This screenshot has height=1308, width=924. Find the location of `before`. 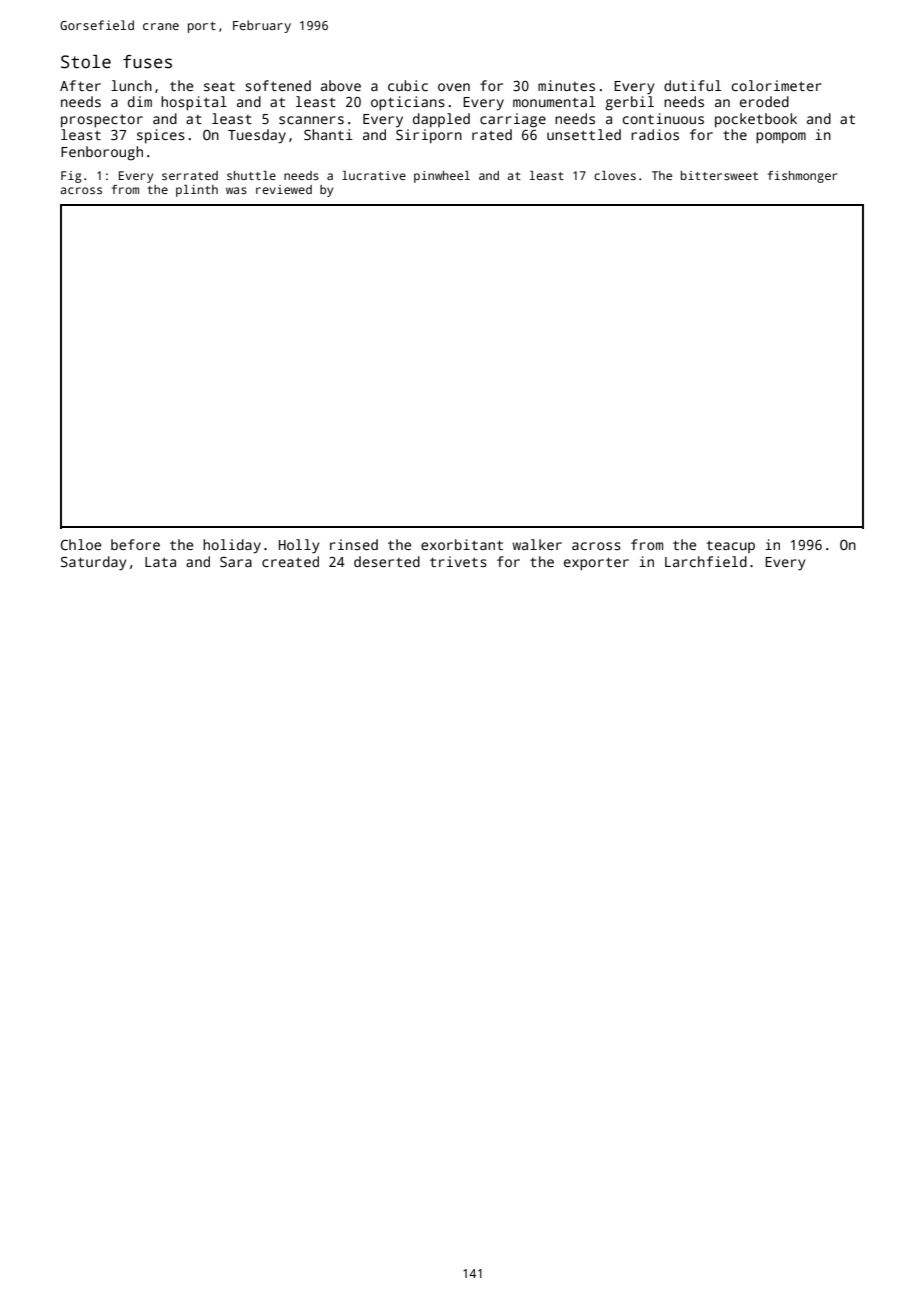

before is located at coordinates (135, 544).
